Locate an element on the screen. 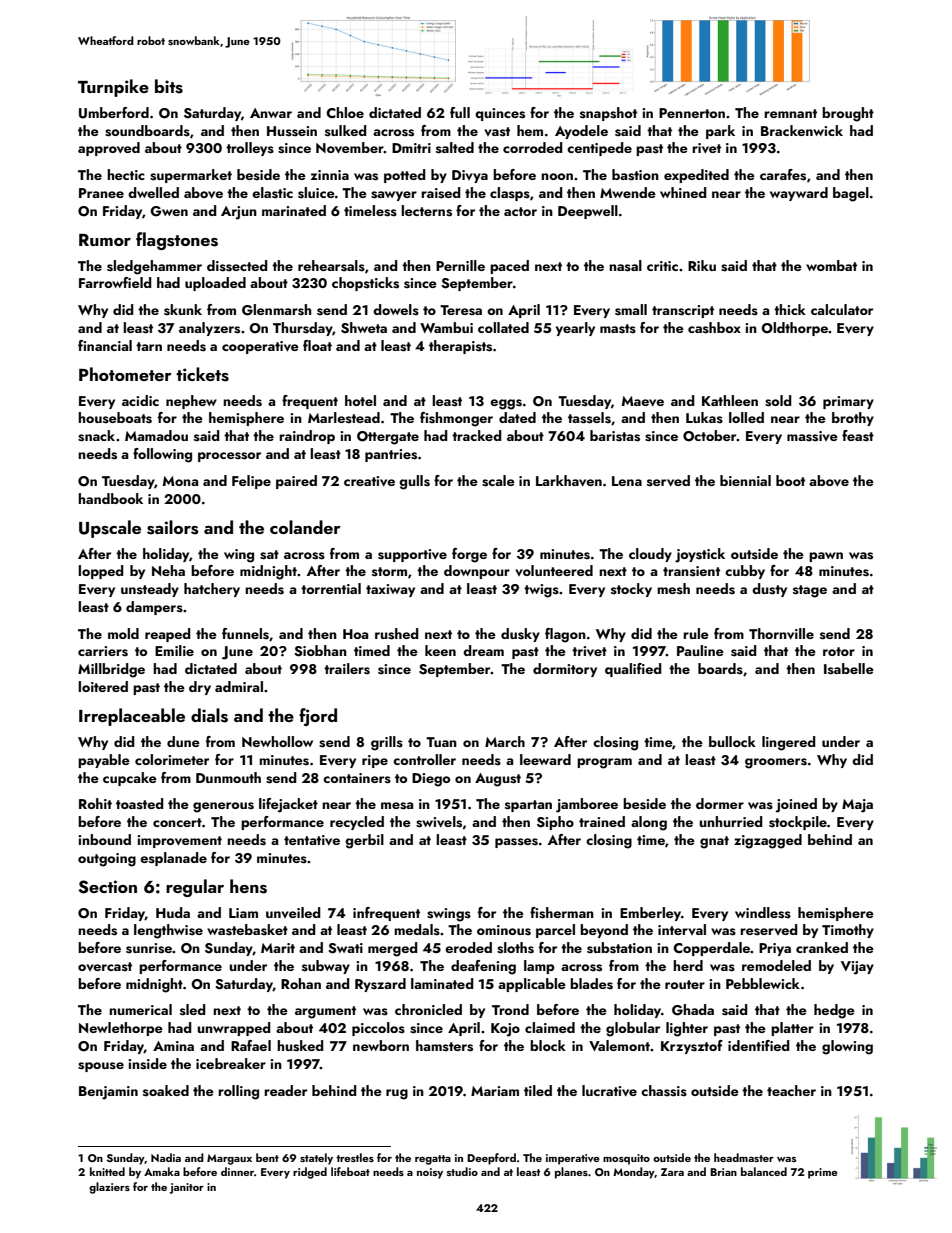 This screenshot has width=952, height=1233. snapshot is located at coordinates (608, 114).
